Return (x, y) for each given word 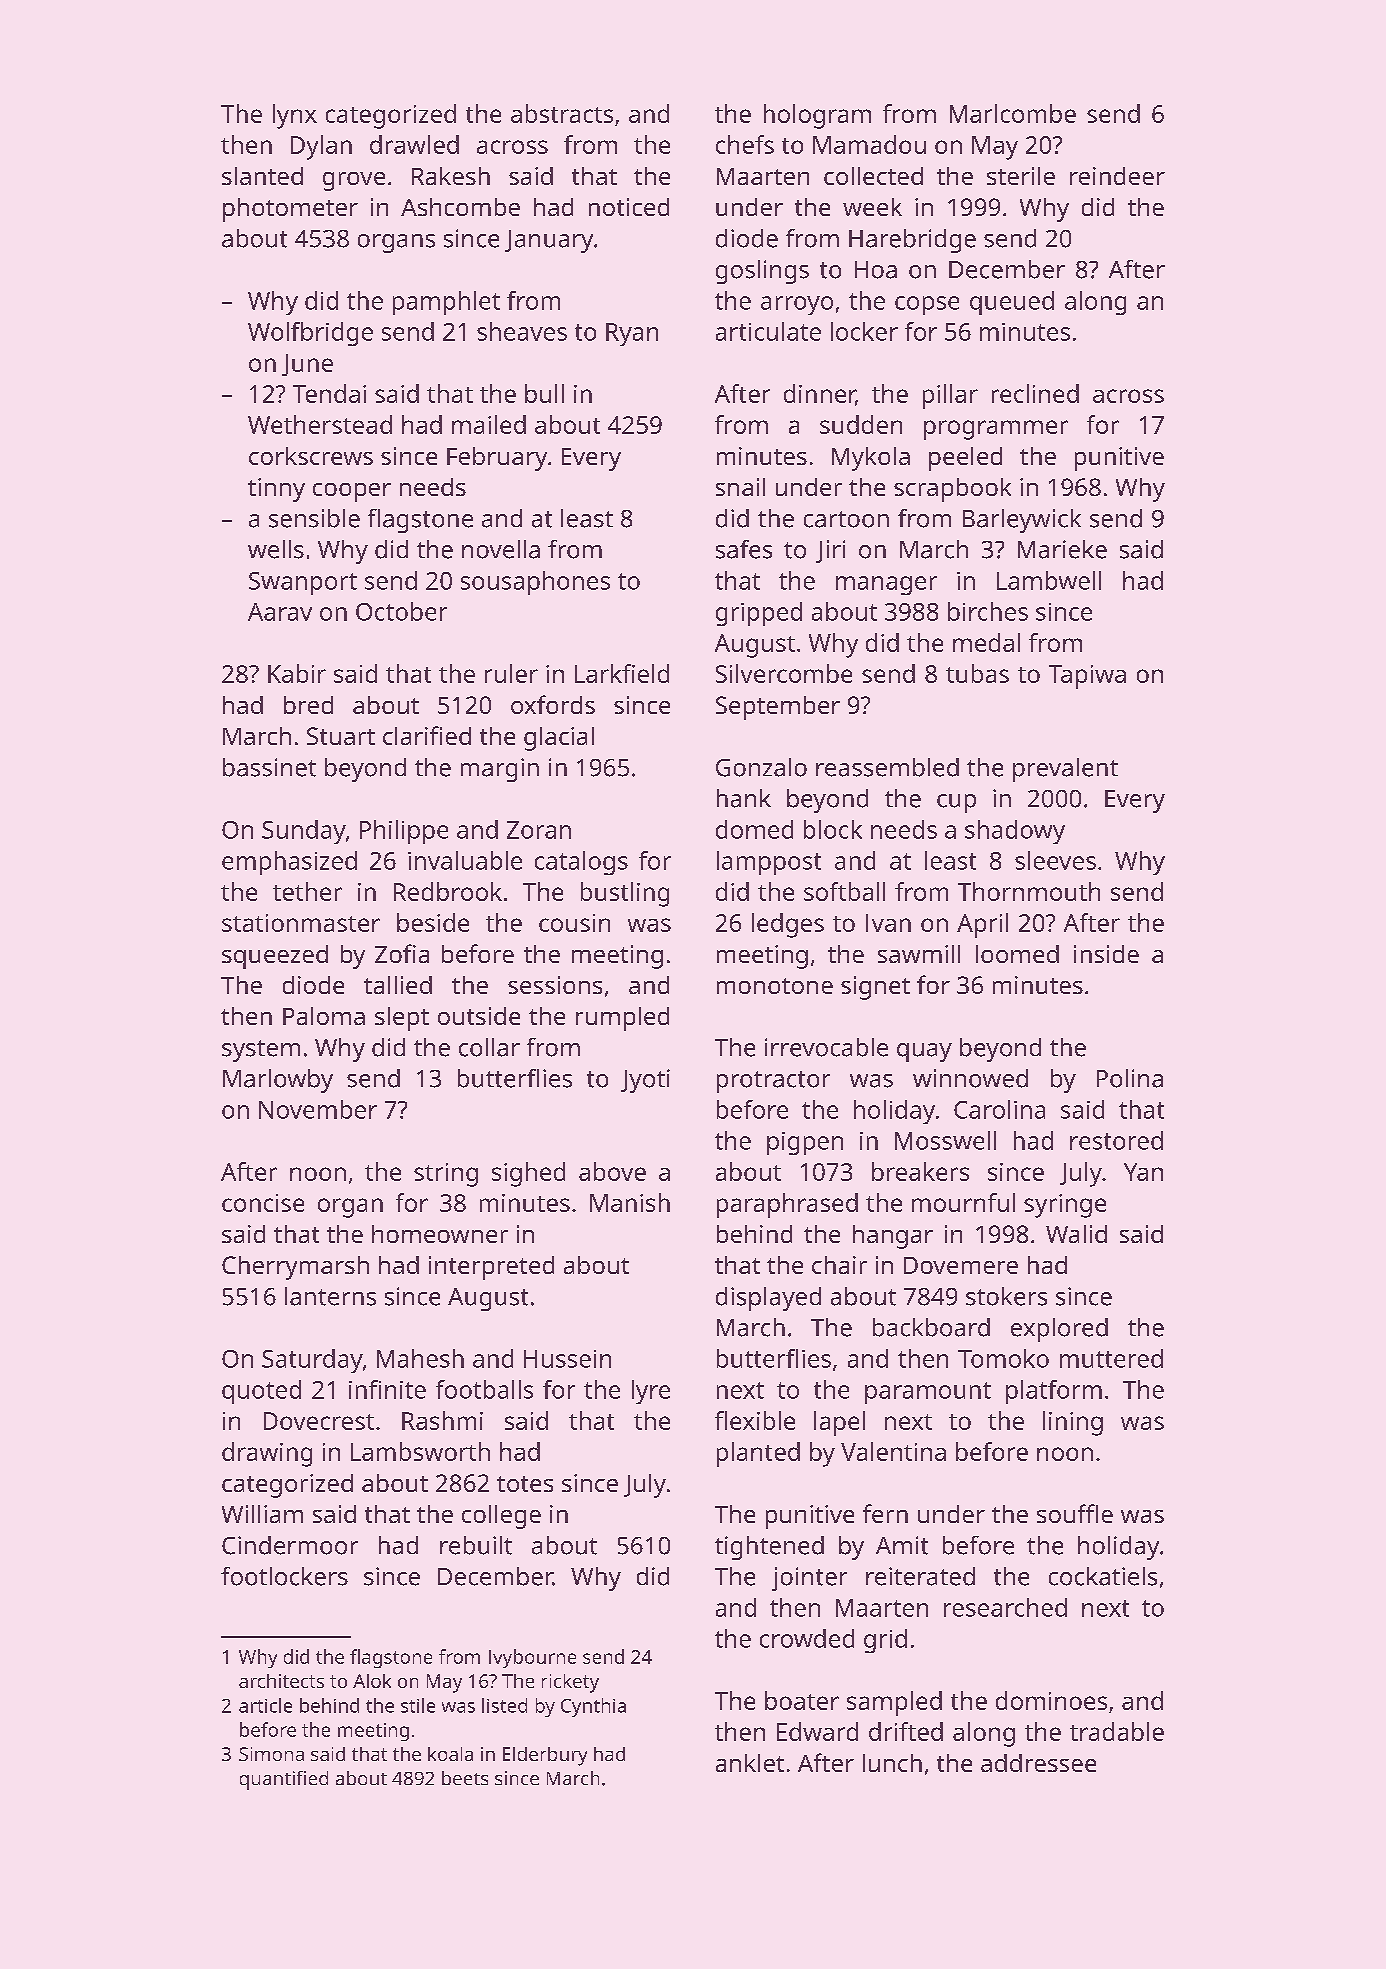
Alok (372, 1681)
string (446, 1175)
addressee (1038, 1763)
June (307, 365)
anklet (750, 1763)
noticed (629, 207)
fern (885, 1513)
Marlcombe (1013, 113)
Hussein (567, 1359)
